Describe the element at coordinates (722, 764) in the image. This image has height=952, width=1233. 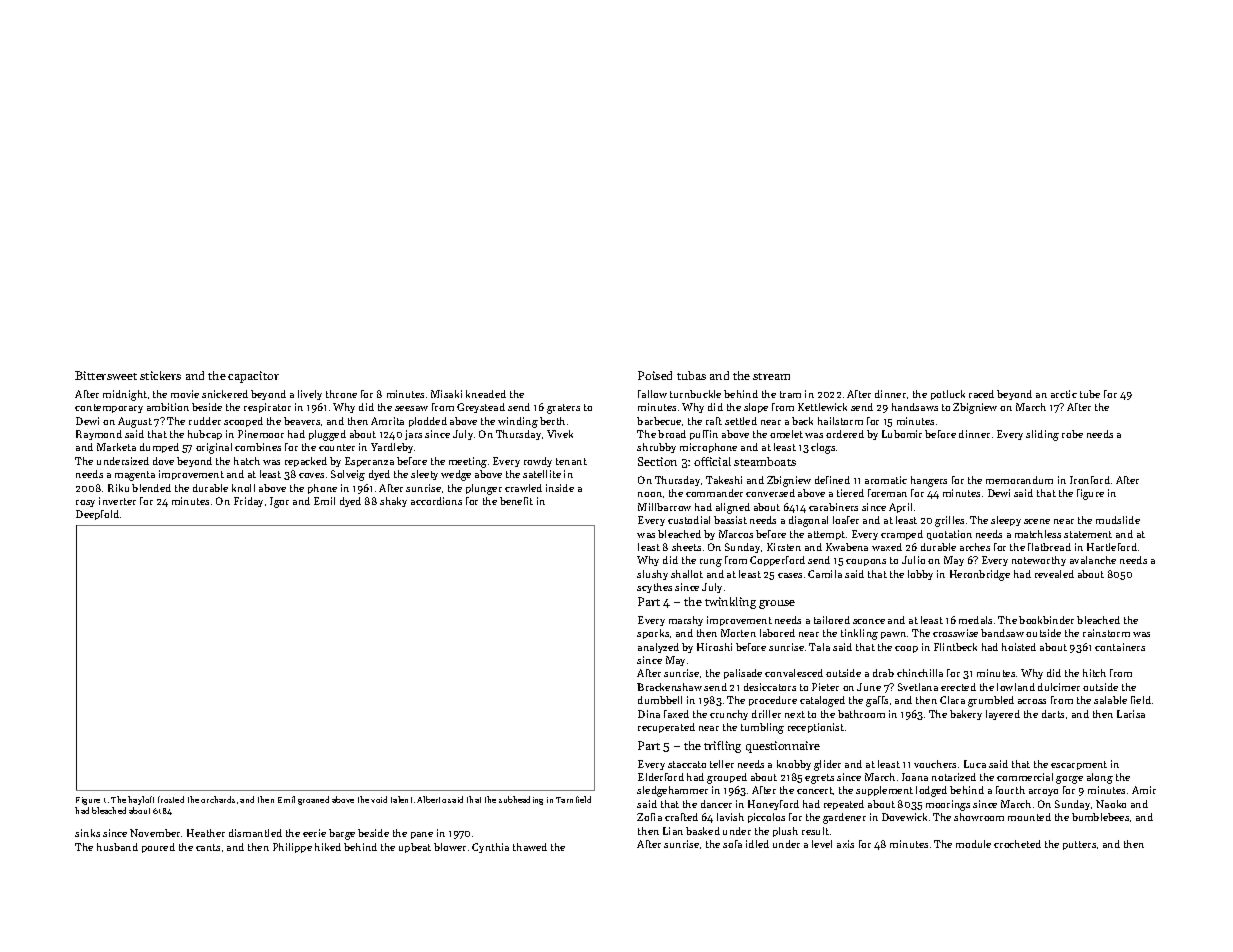
I see `teller` at that location.
